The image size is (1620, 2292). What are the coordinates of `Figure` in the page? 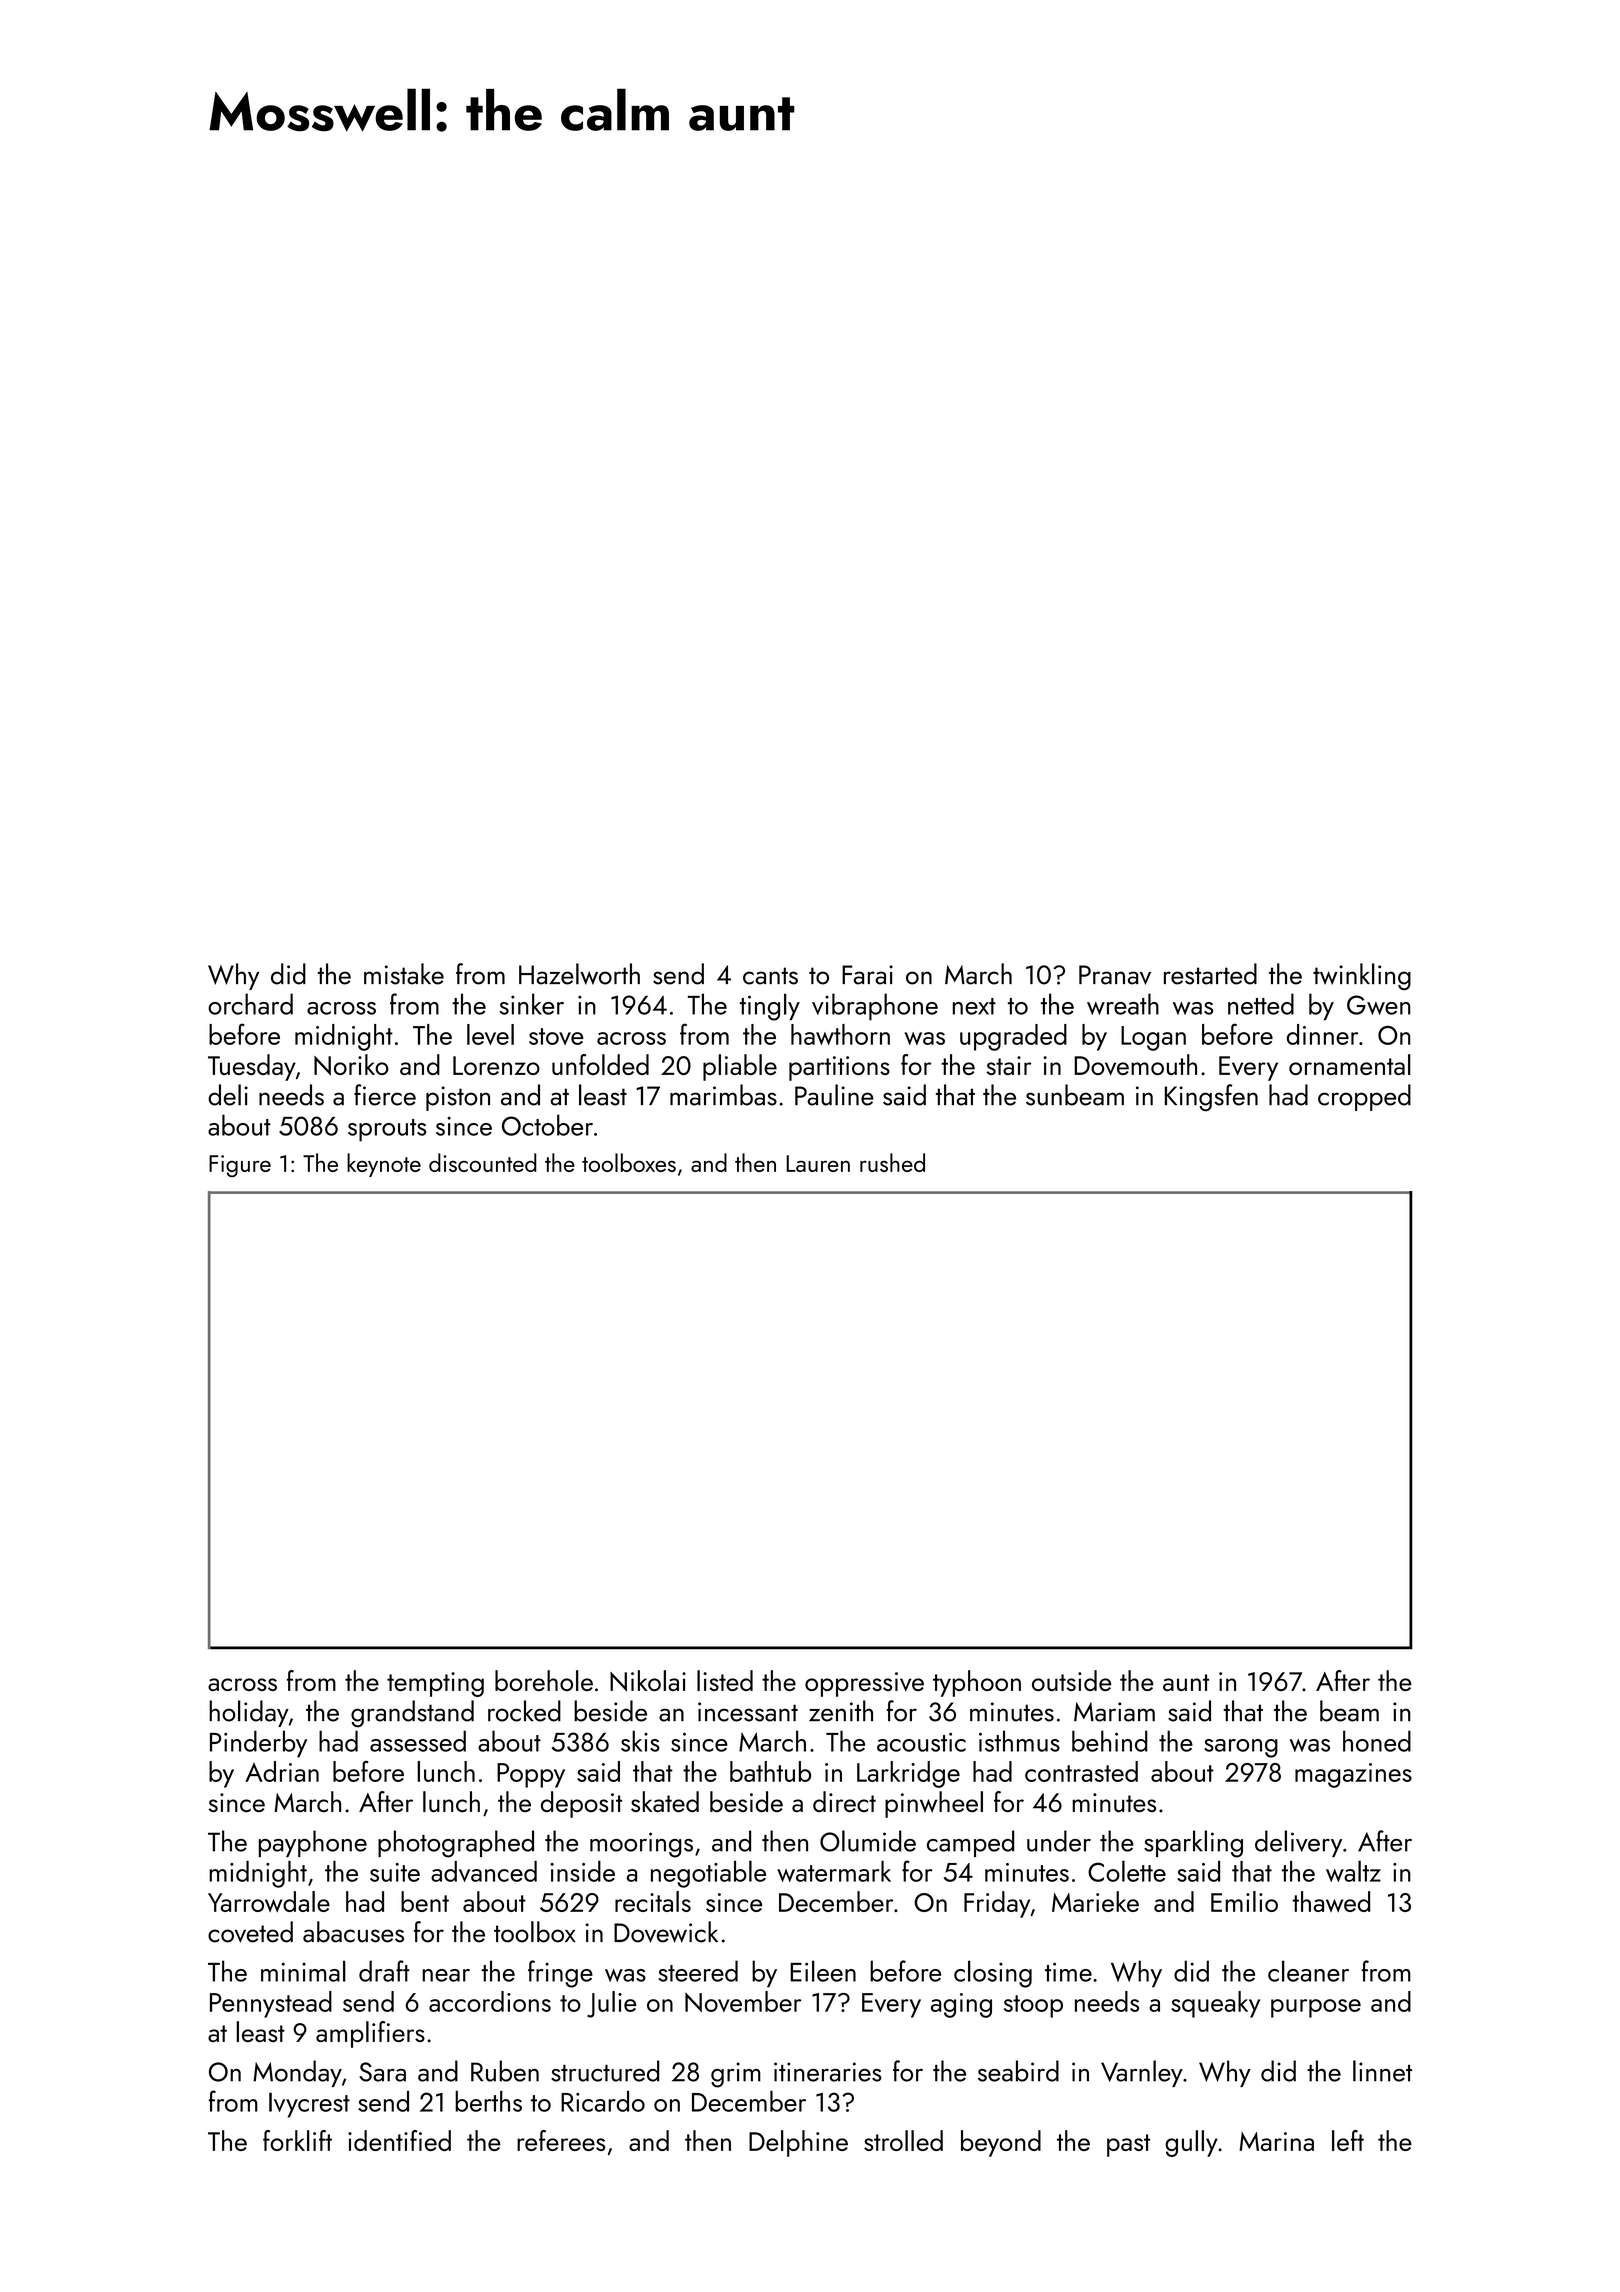 It's located at (240, 1166).
